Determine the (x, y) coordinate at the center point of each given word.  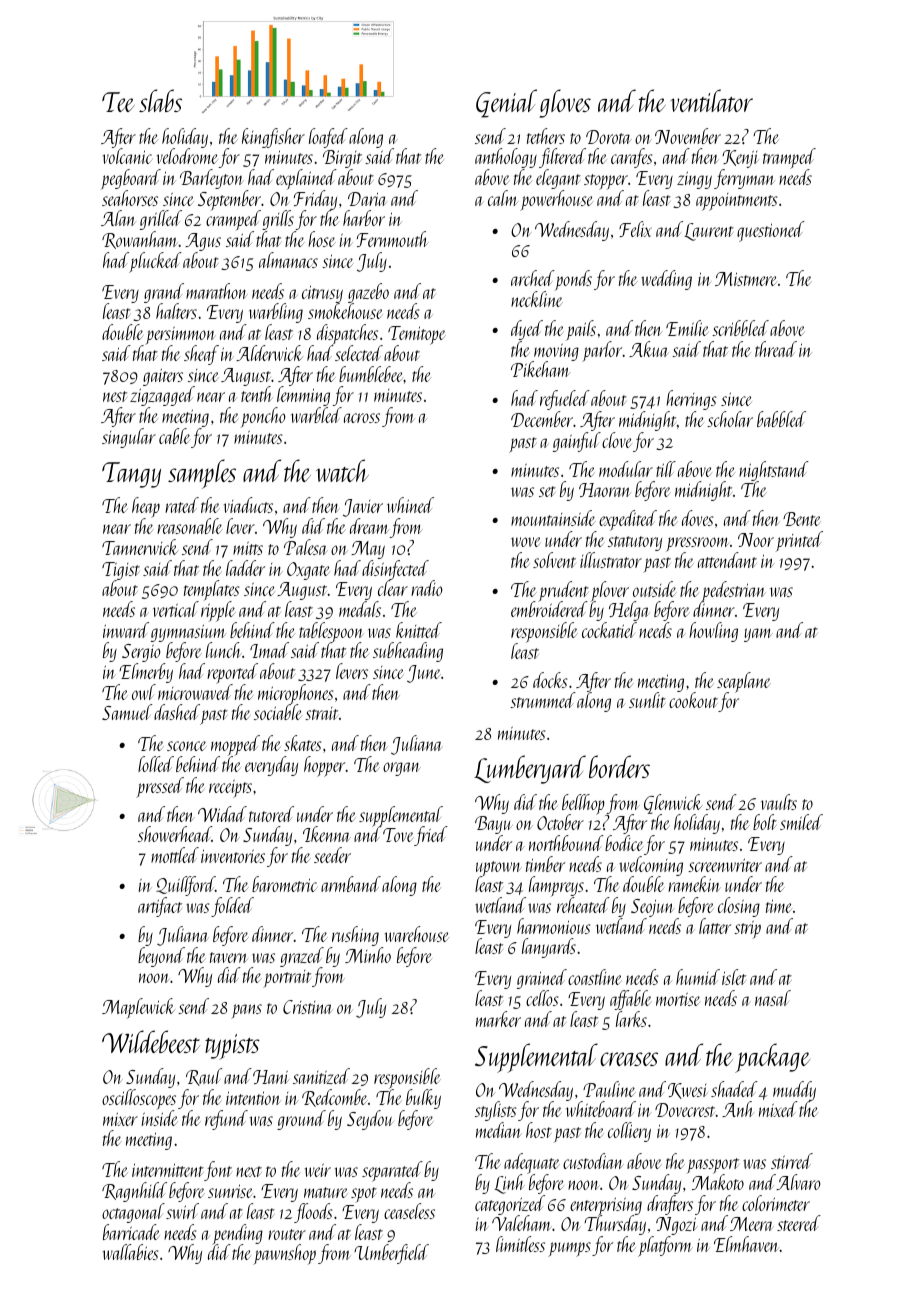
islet (734, 977)
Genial (506, 103)
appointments (736, 202)
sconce (187, 746)
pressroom (698, 544)
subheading (408, 652)
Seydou (370, 1120)
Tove (398, 835)
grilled (161, 220)
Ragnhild (134, 1192)
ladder (245, 568)
